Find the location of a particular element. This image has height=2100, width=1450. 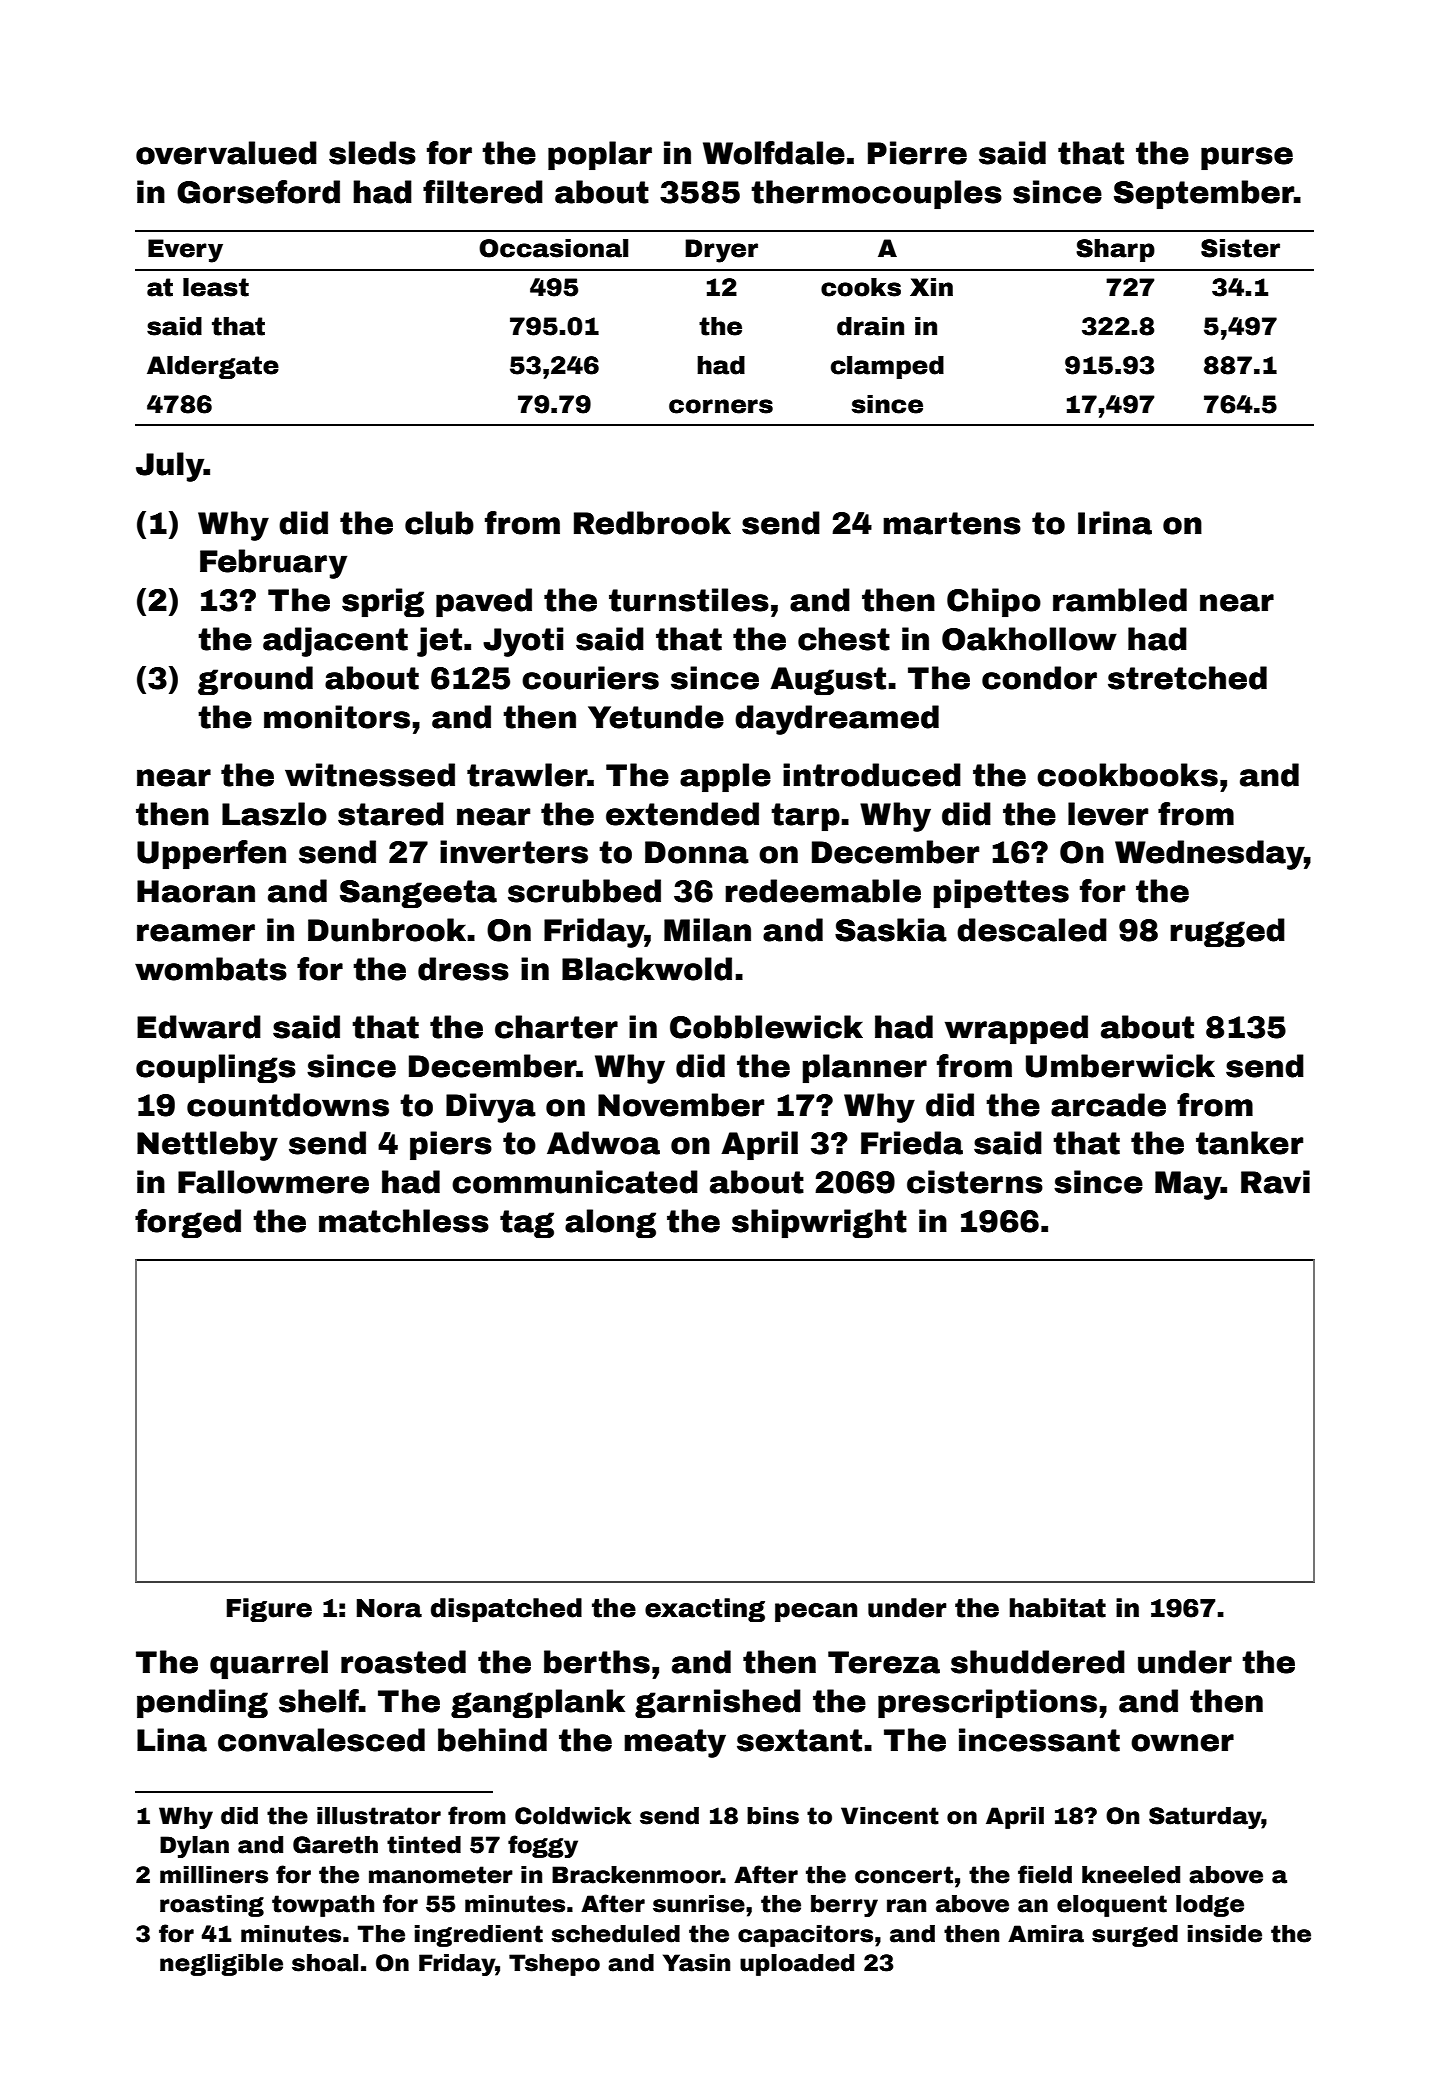

Nora is located at coordinates (389, 1608).
